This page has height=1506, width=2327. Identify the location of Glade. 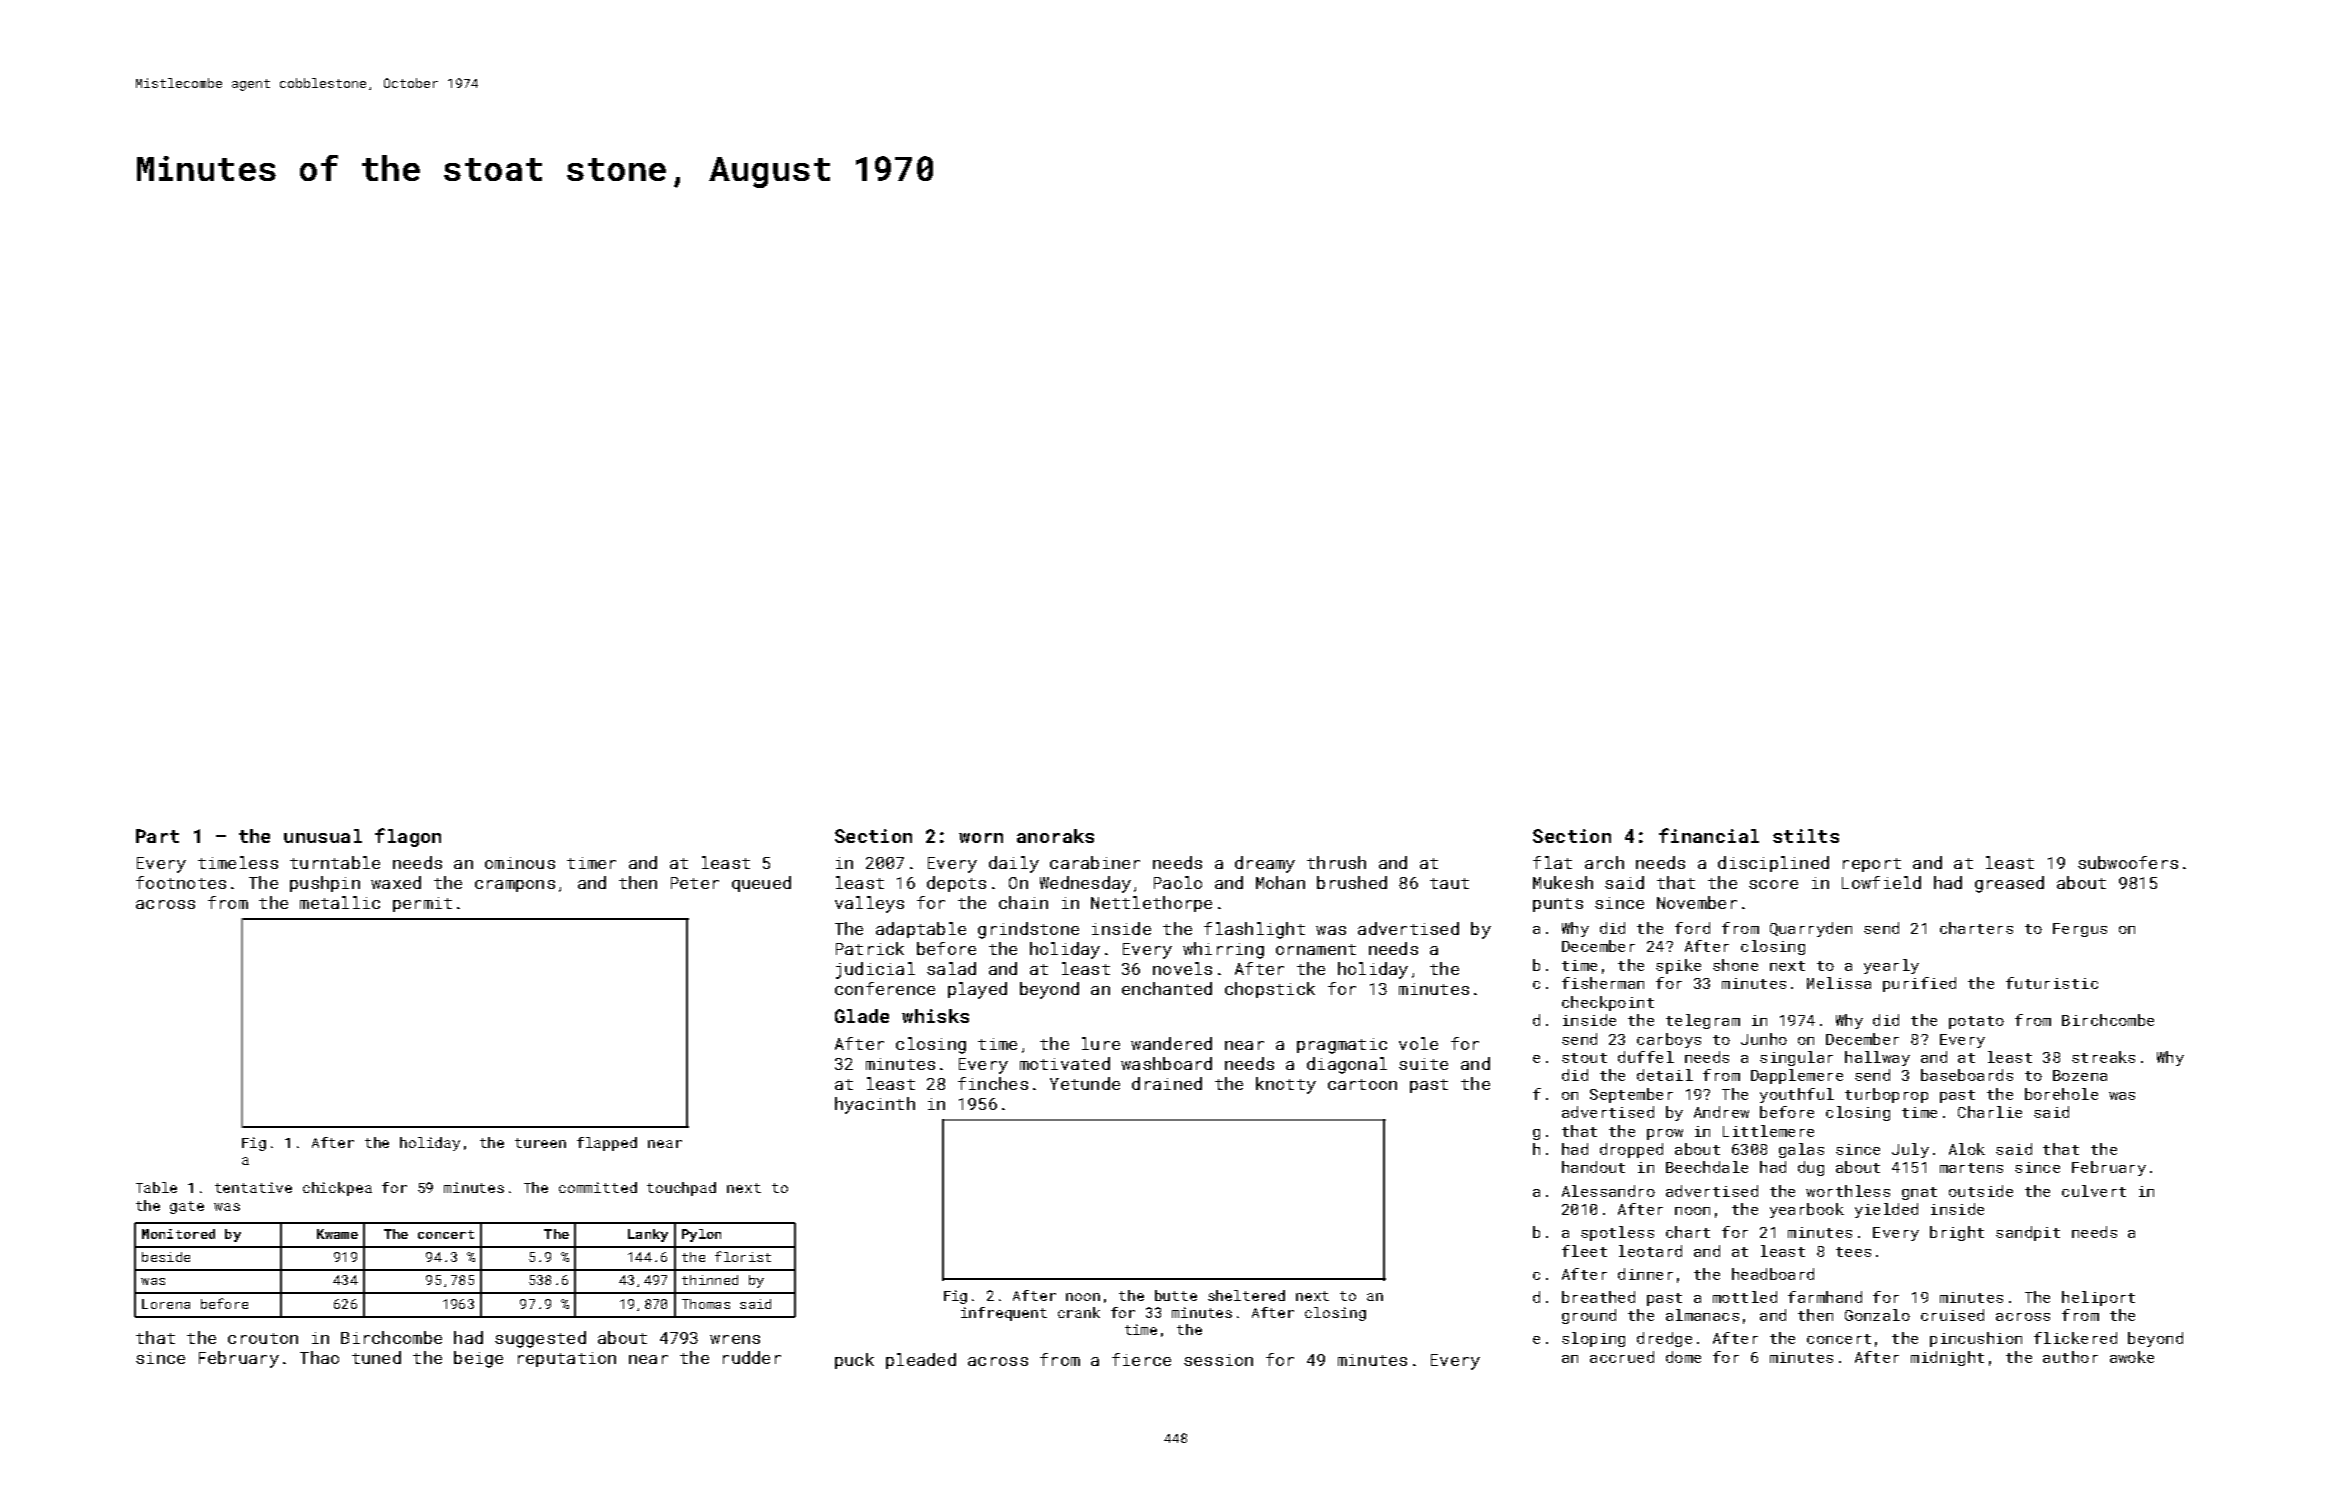
(862, 1016).
